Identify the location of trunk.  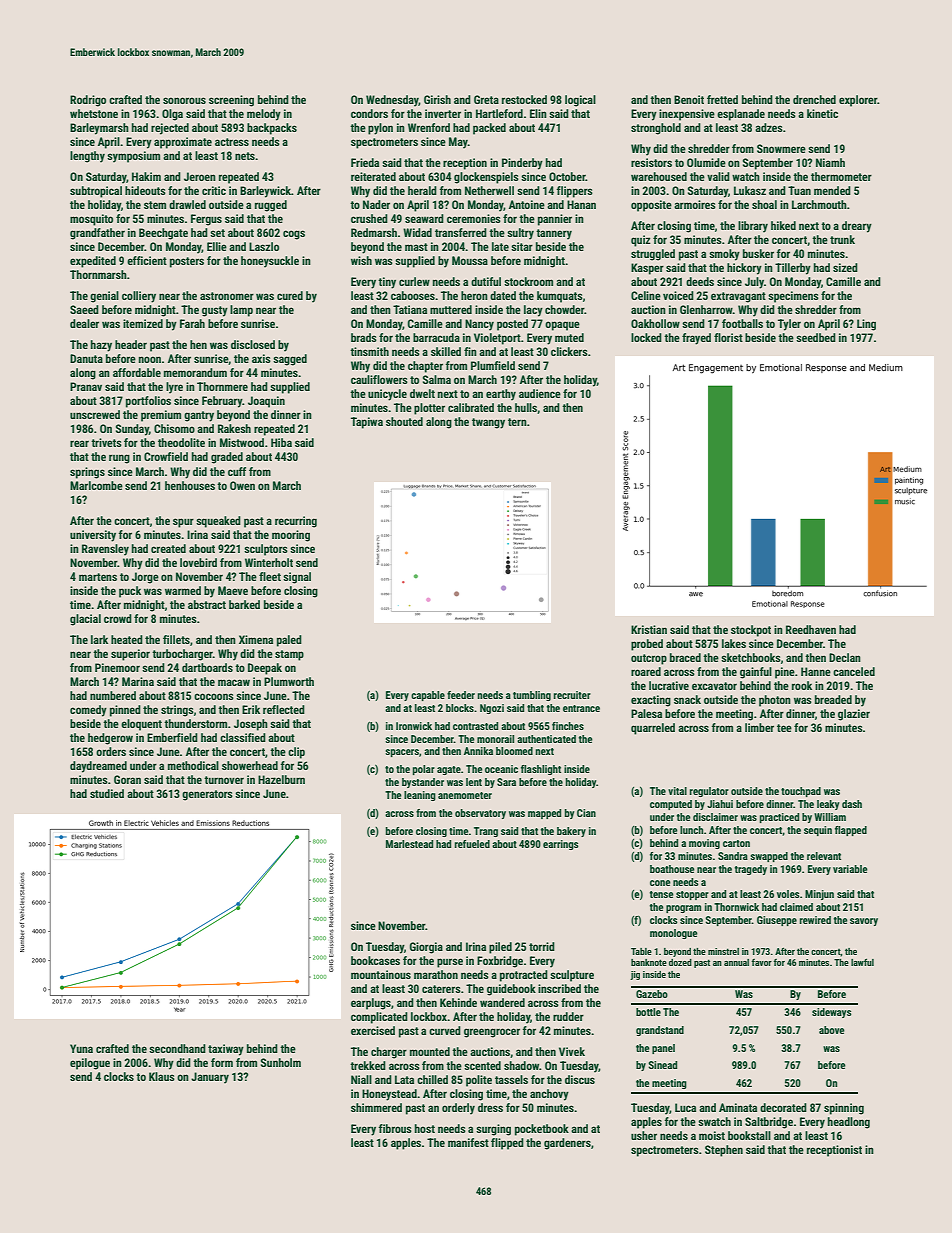
(842, 239).
